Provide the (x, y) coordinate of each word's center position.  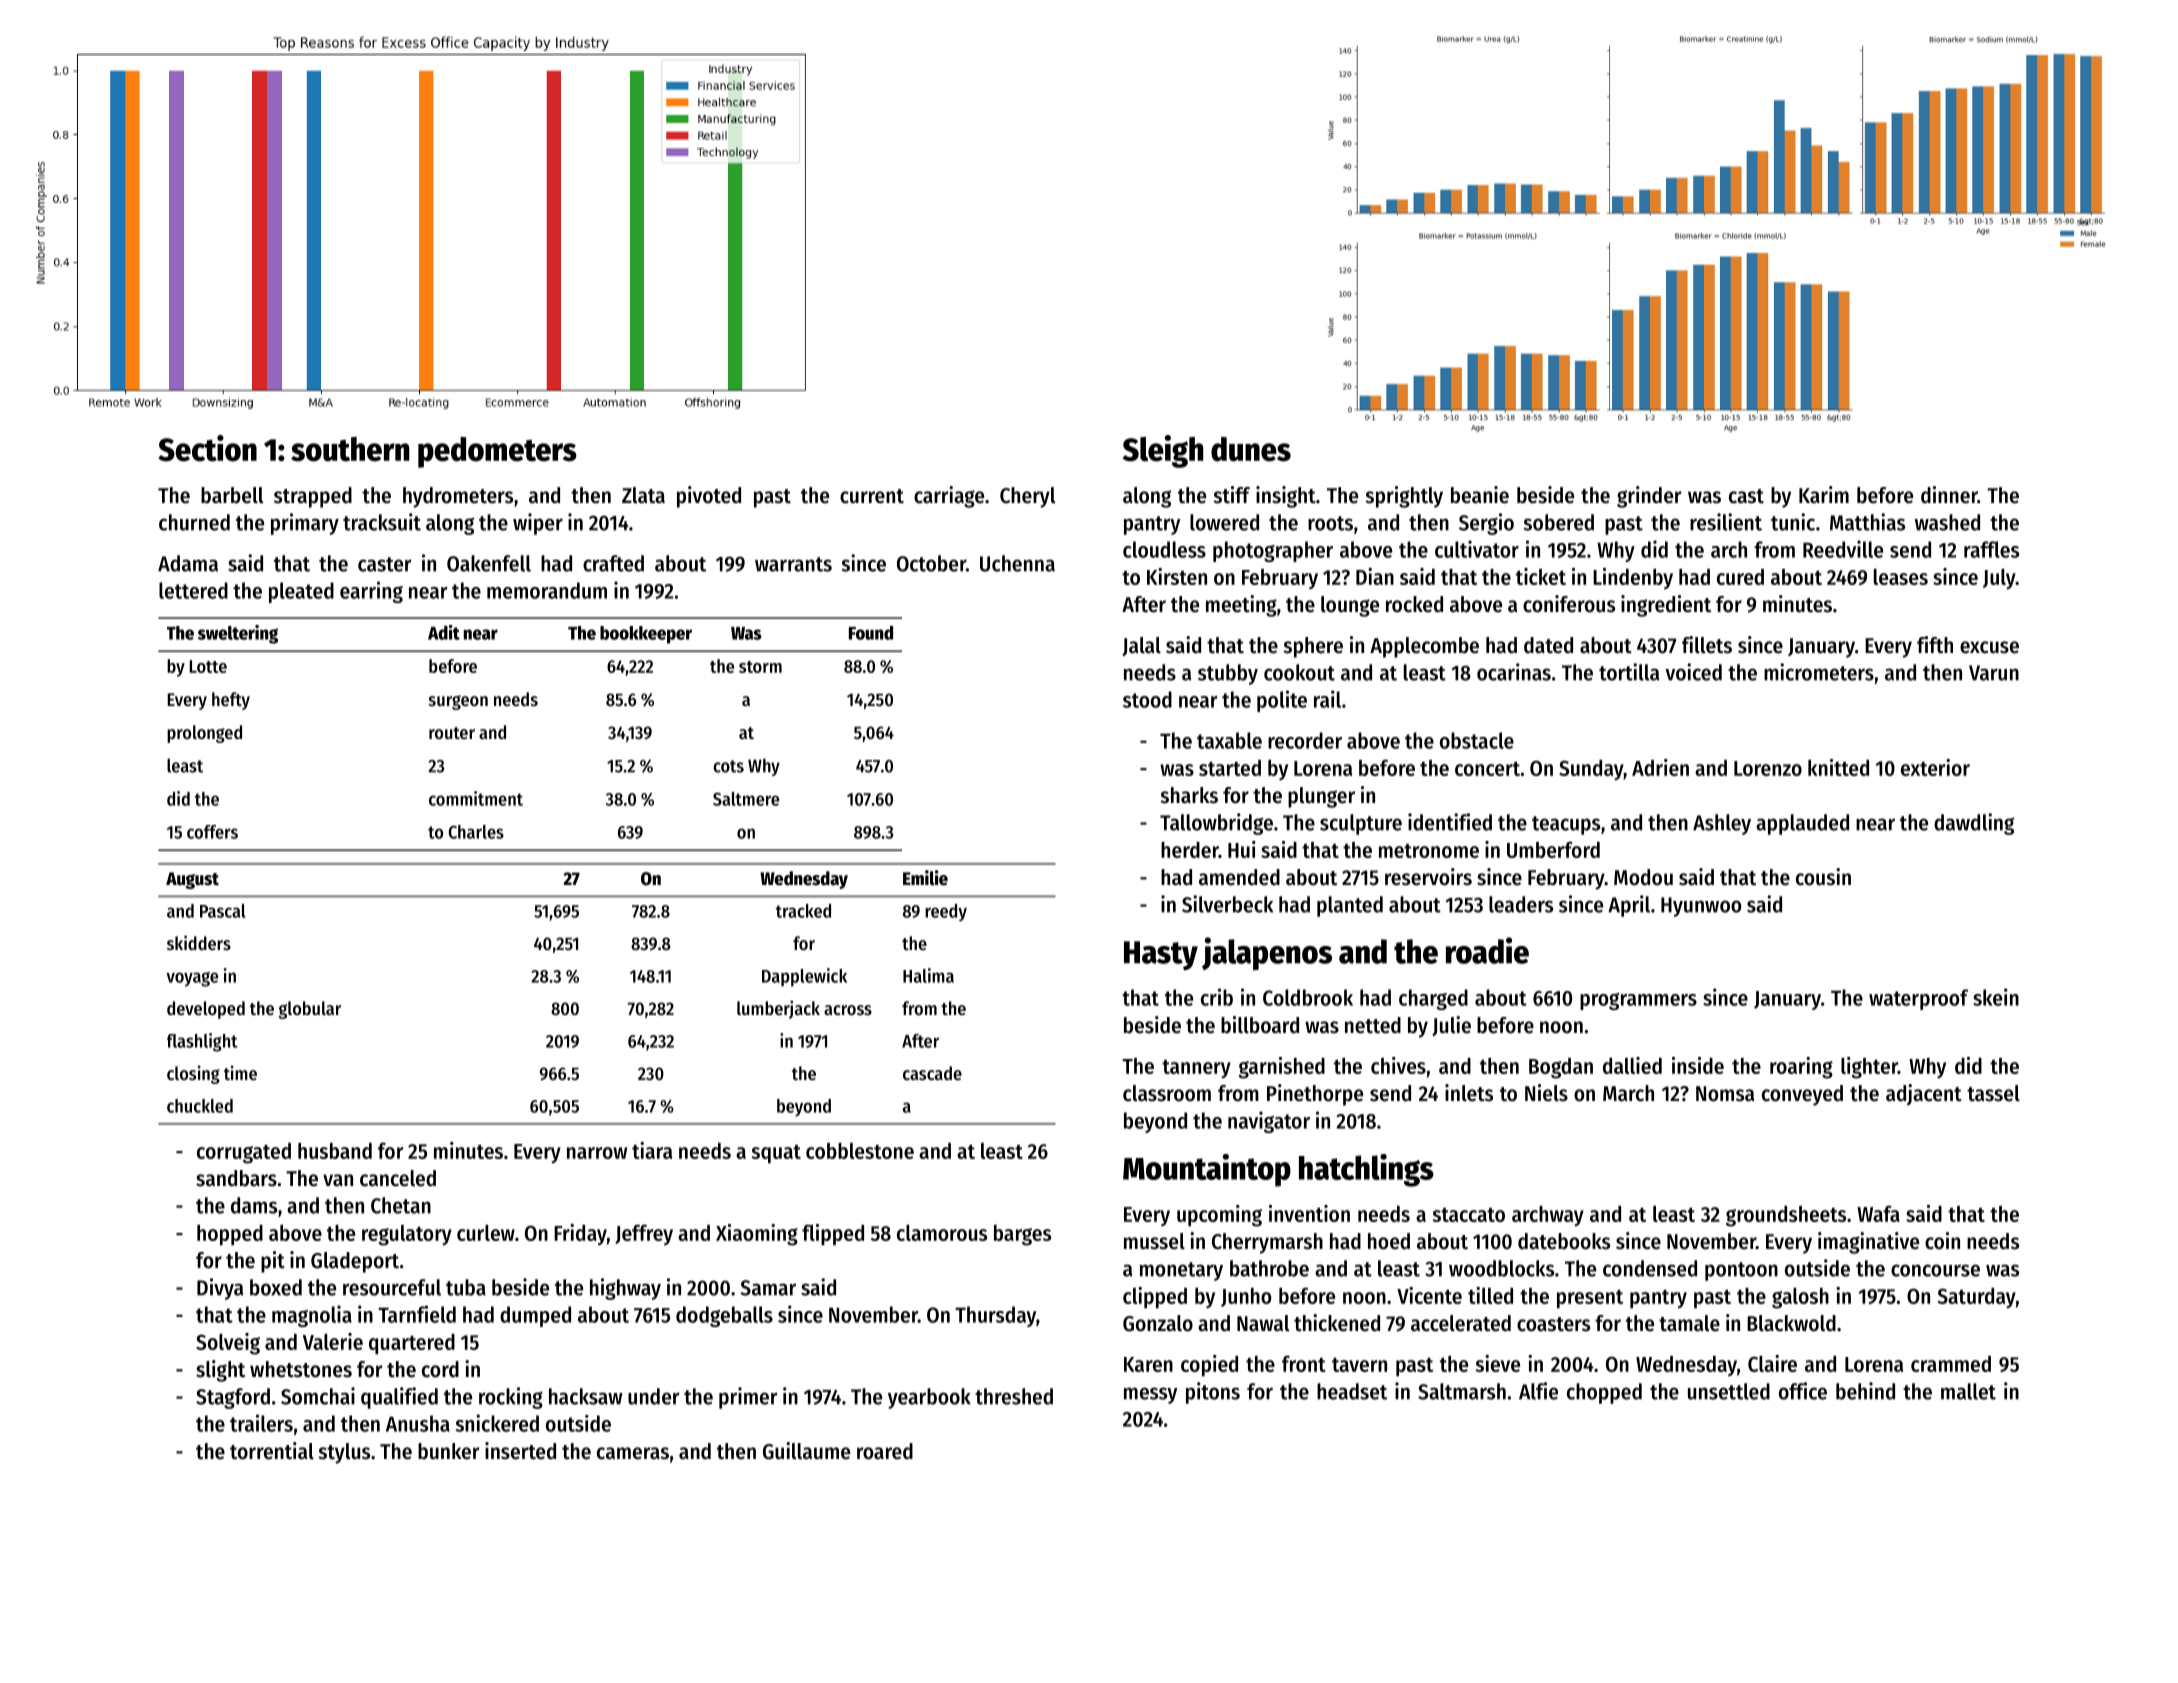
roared (885, 1451)
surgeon (458, 702)
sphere (1313, 647)
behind (1865, 1391)
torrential (272, 1451)
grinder (1649, 497)
